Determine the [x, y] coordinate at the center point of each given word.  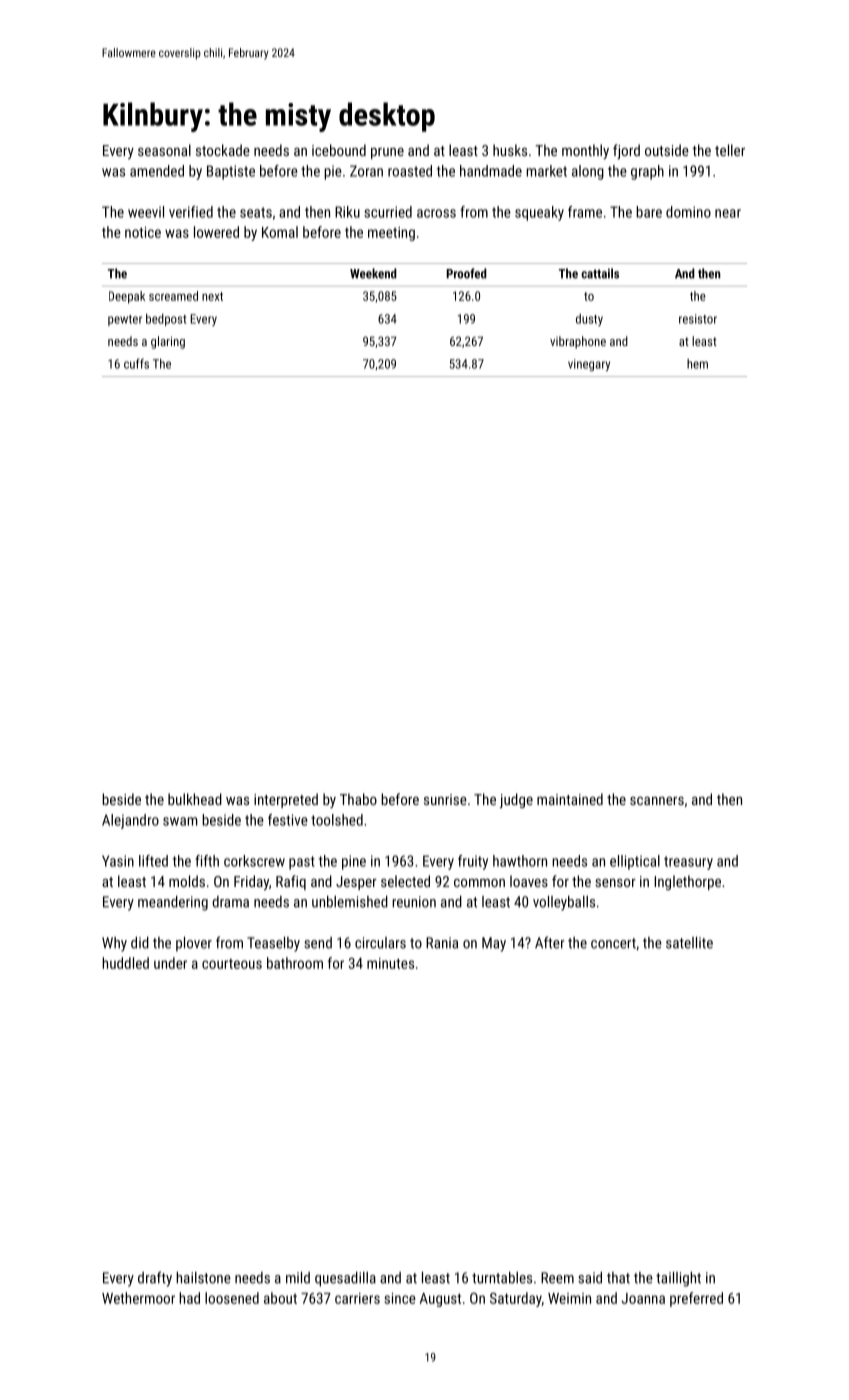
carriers [357, 1298]
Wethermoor [138, 1298]
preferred [696, 1299]
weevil [146, 212]
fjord [626, 151]
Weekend [373, 273]
